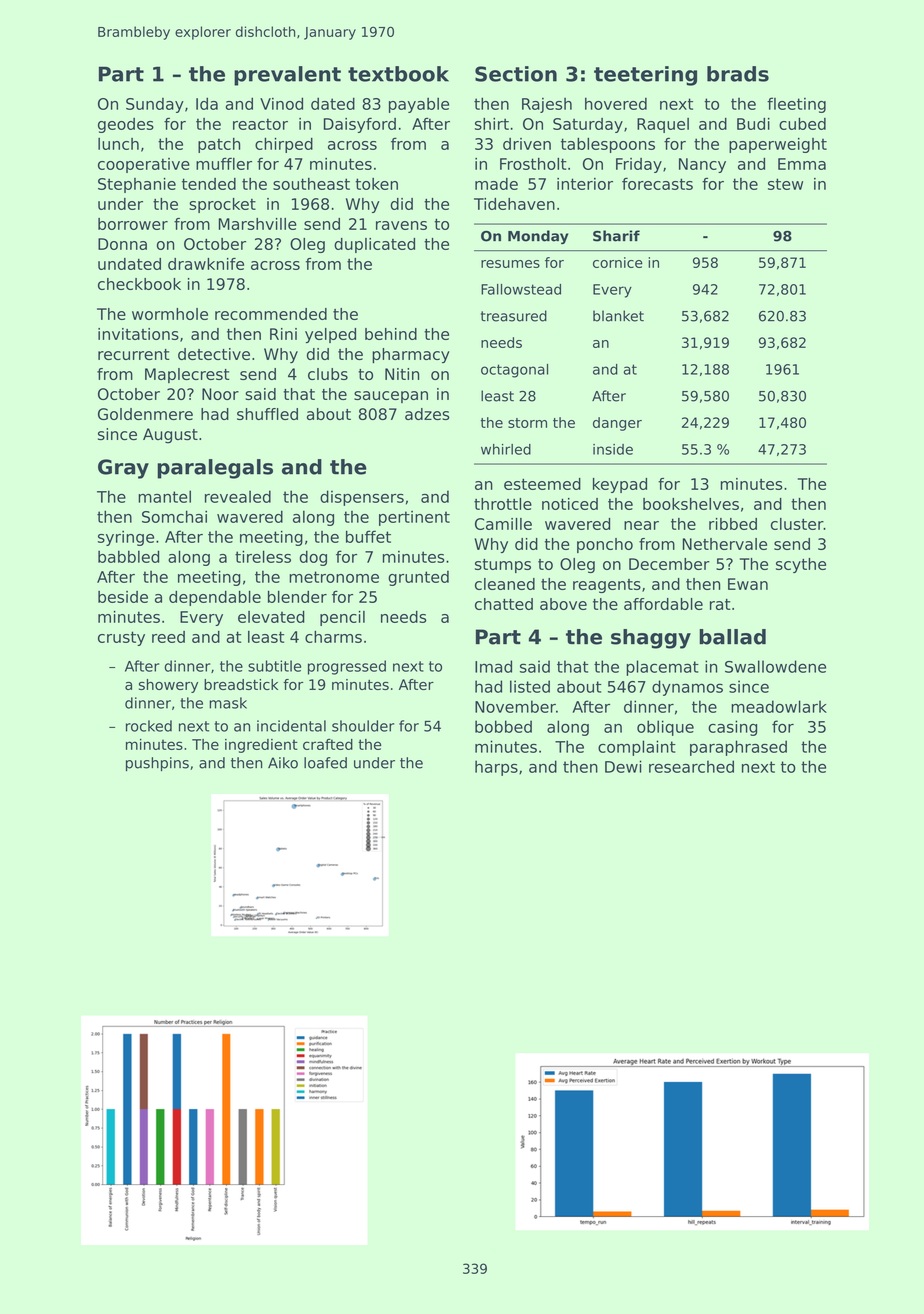 The height and width of the page is (1314, 924). I want to click on teetering, so click(645, 76).
